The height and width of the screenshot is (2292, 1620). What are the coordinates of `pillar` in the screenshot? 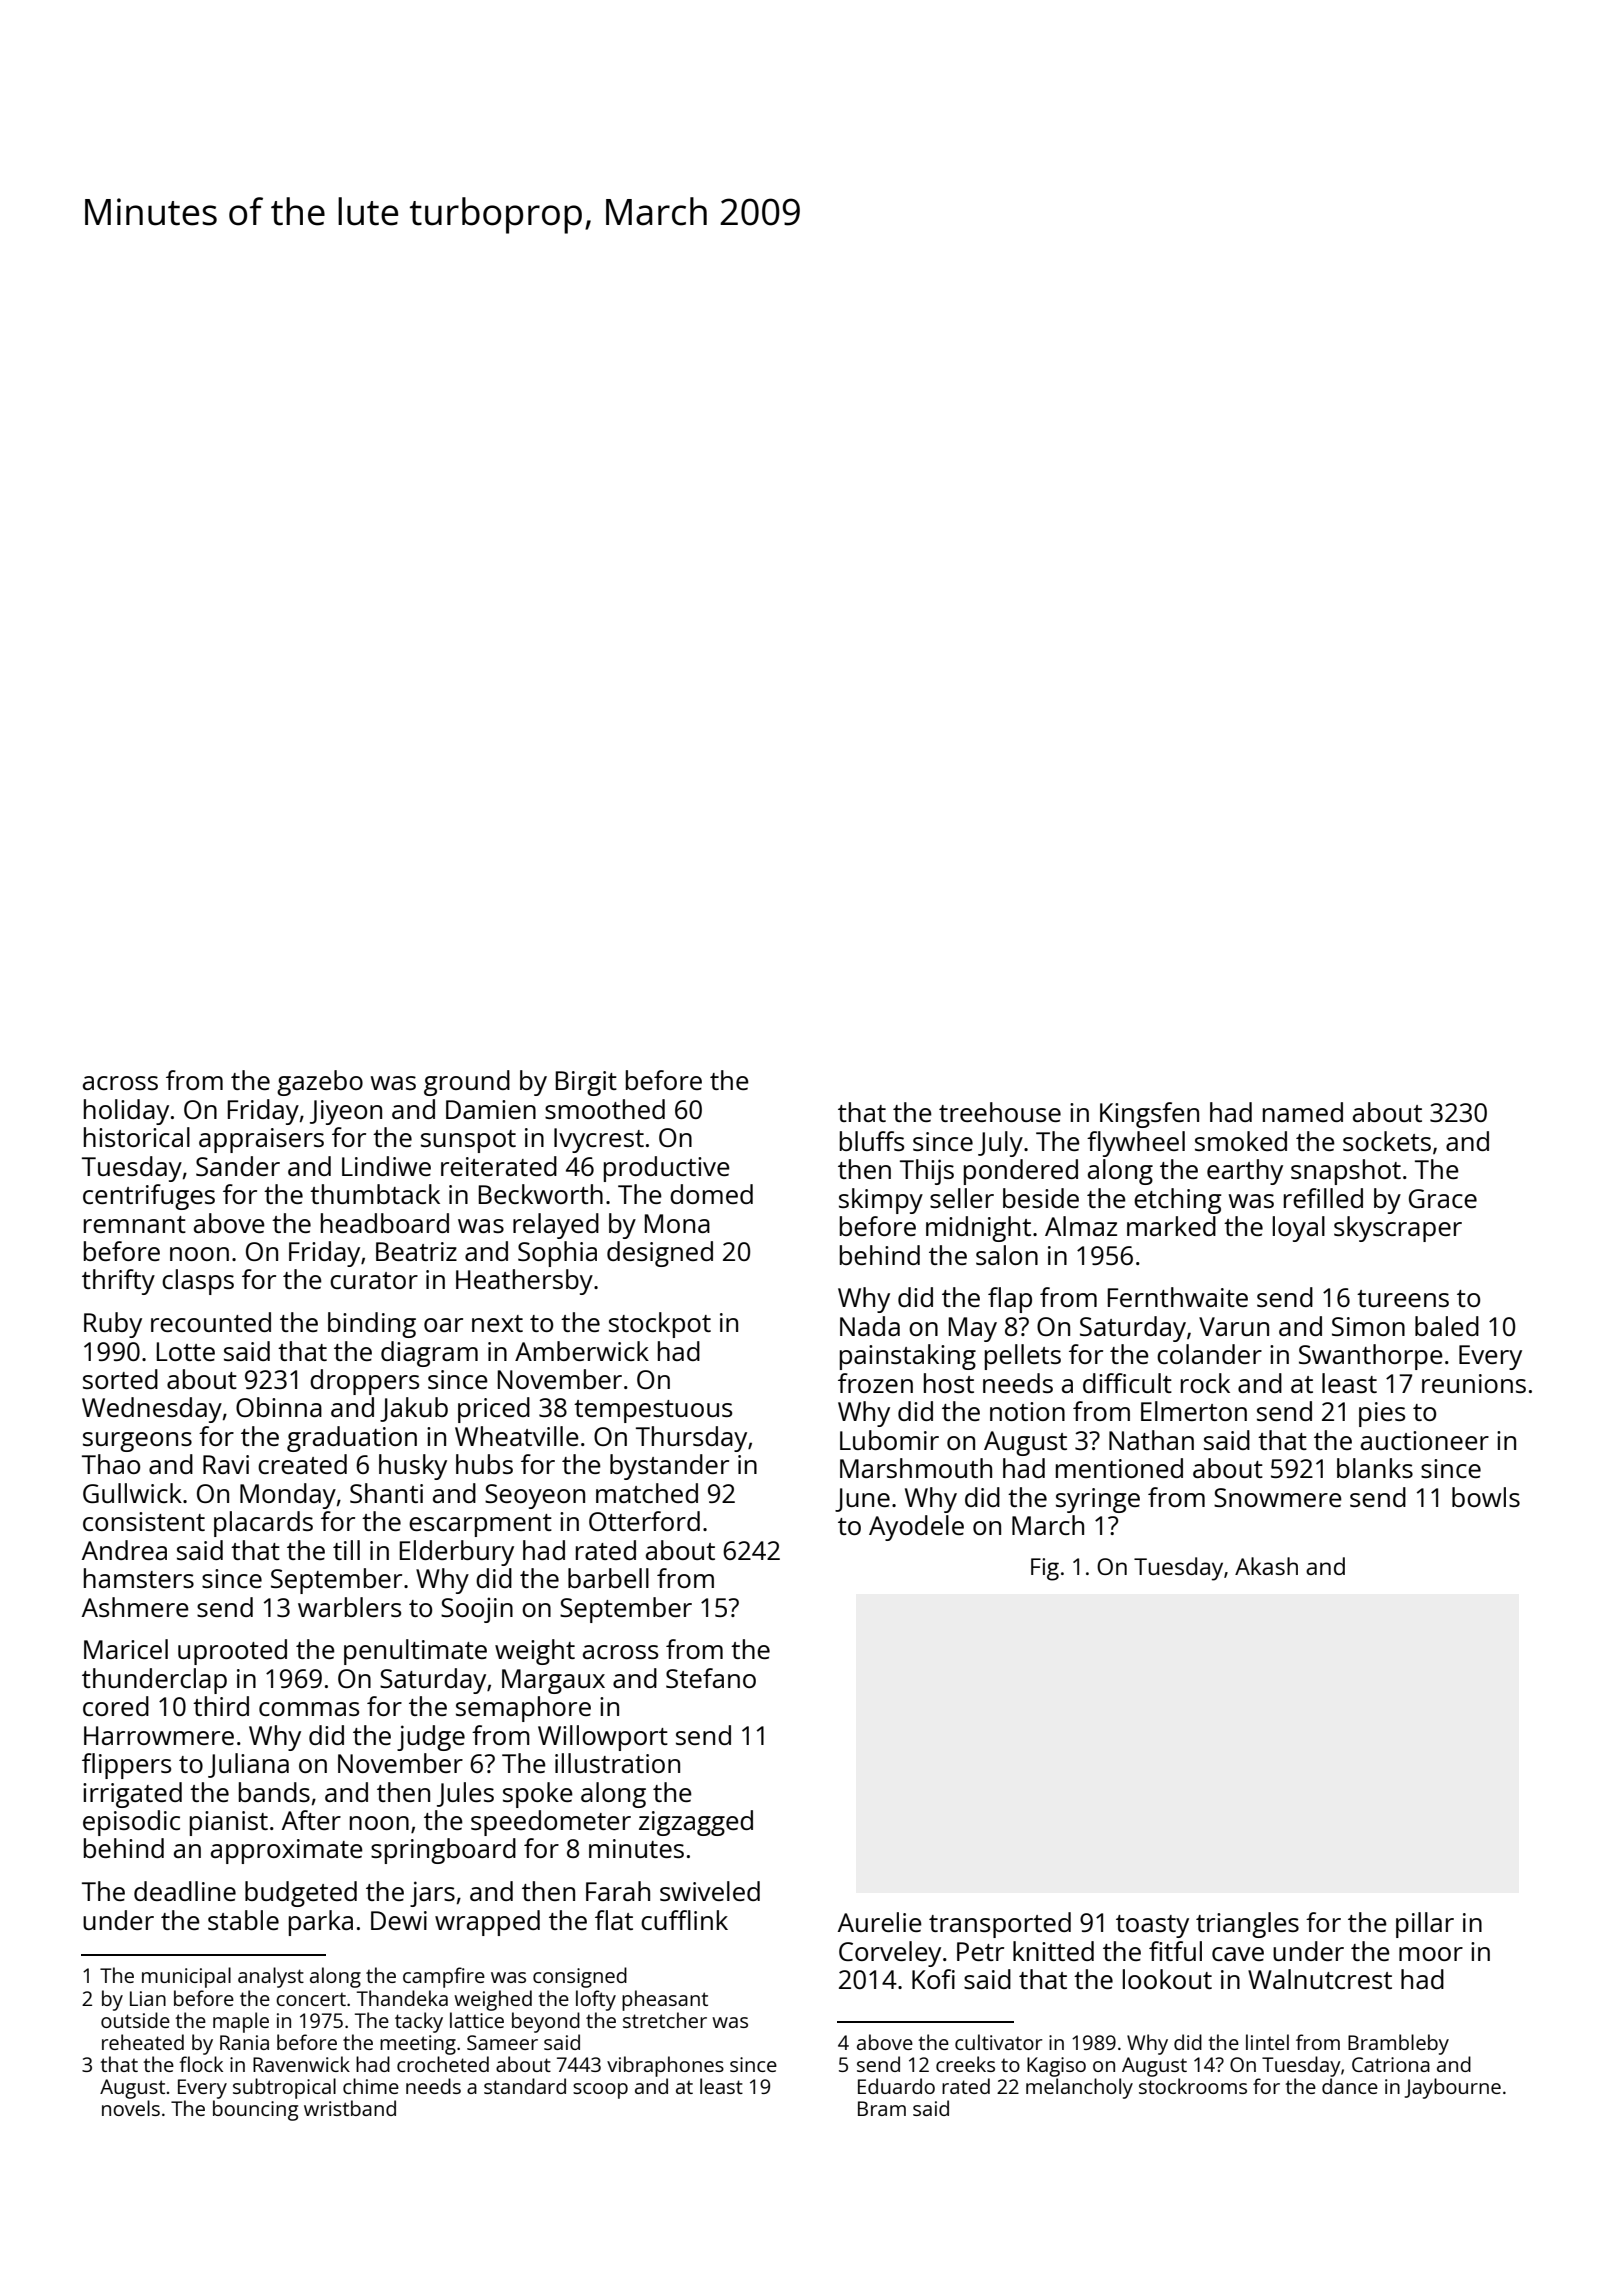 It's located at (1425, 1925).
